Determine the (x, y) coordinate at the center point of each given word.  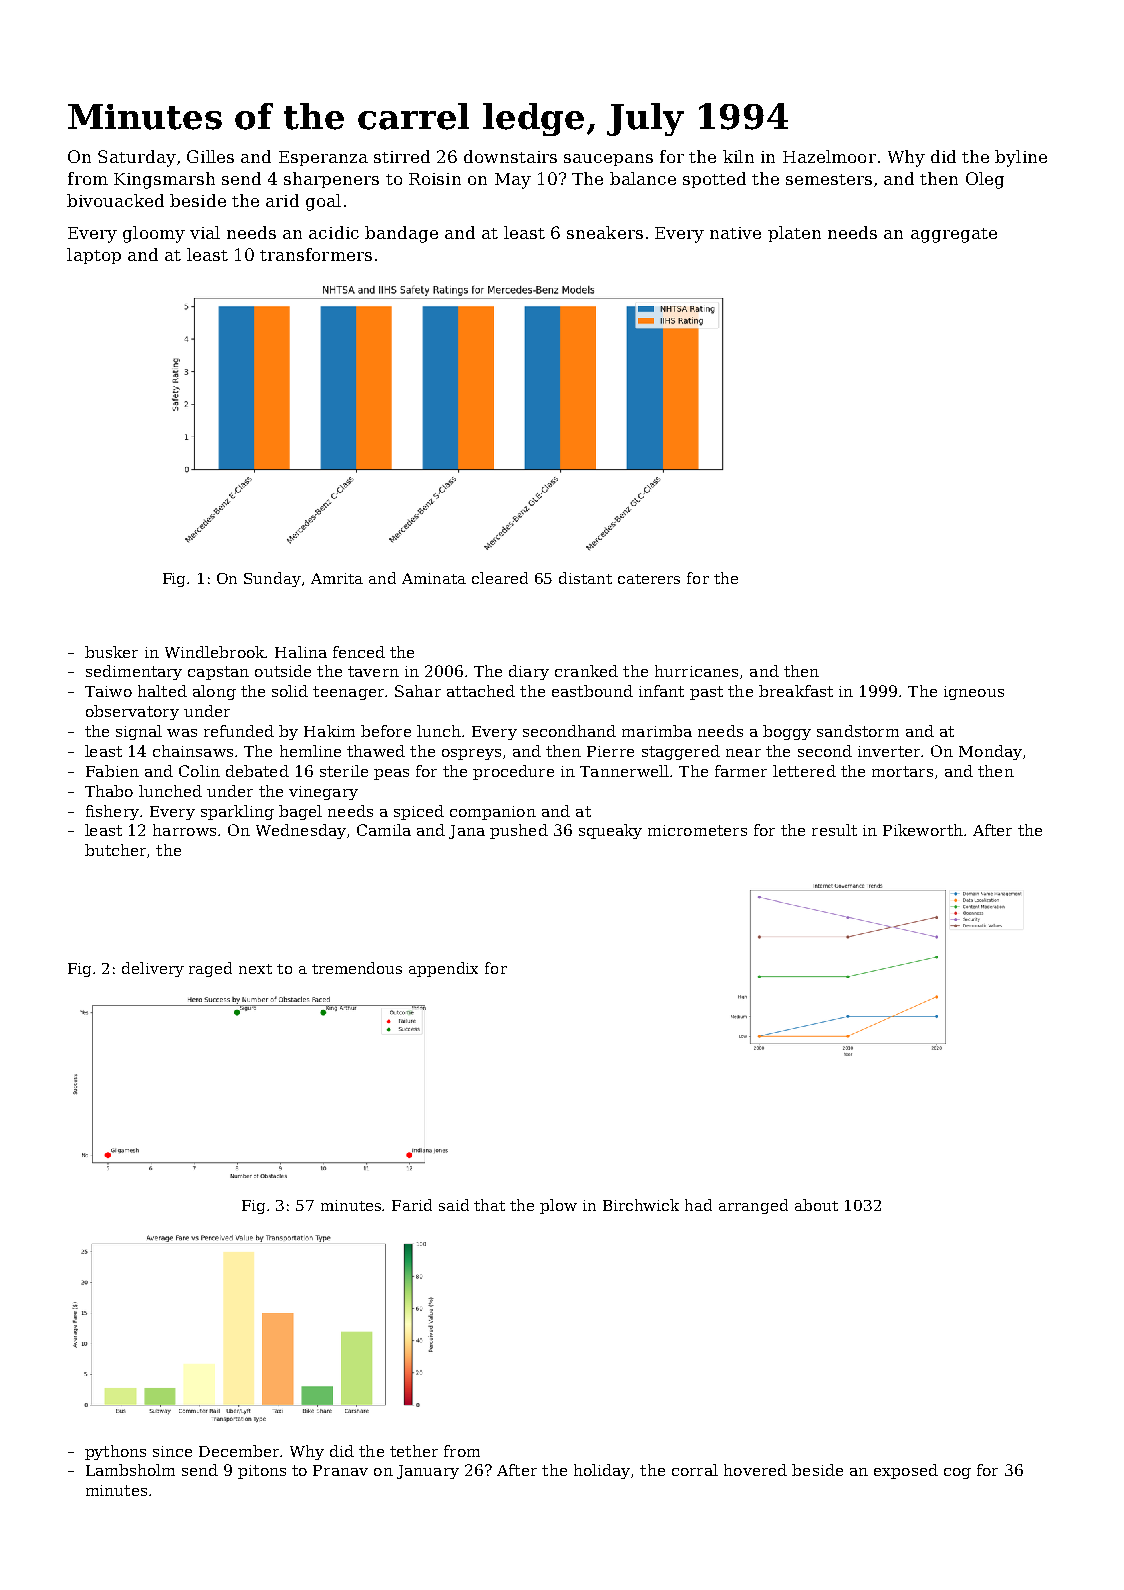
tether (414, 1451)
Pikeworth (923, 830)
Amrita (337, 578)
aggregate (954, 235)
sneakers (605, 232)
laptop (94, 256)
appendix (443, 969)
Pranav (340, 1470)
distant (585, 578)
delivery (153, 969)
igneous (974, 693)
